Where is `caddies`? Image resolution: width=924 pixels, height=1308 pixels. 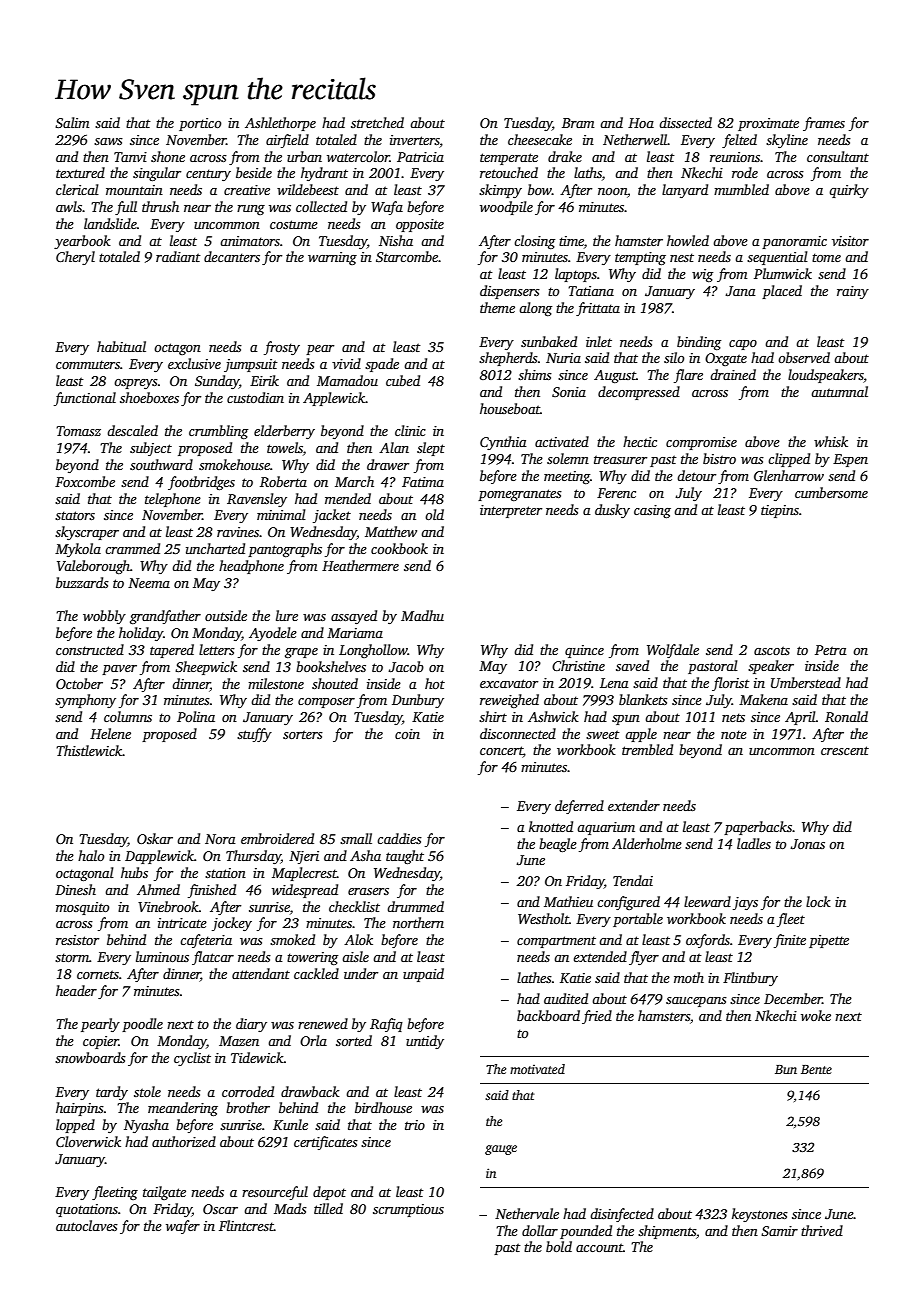 caddies is located at coordinates (399, 838).
